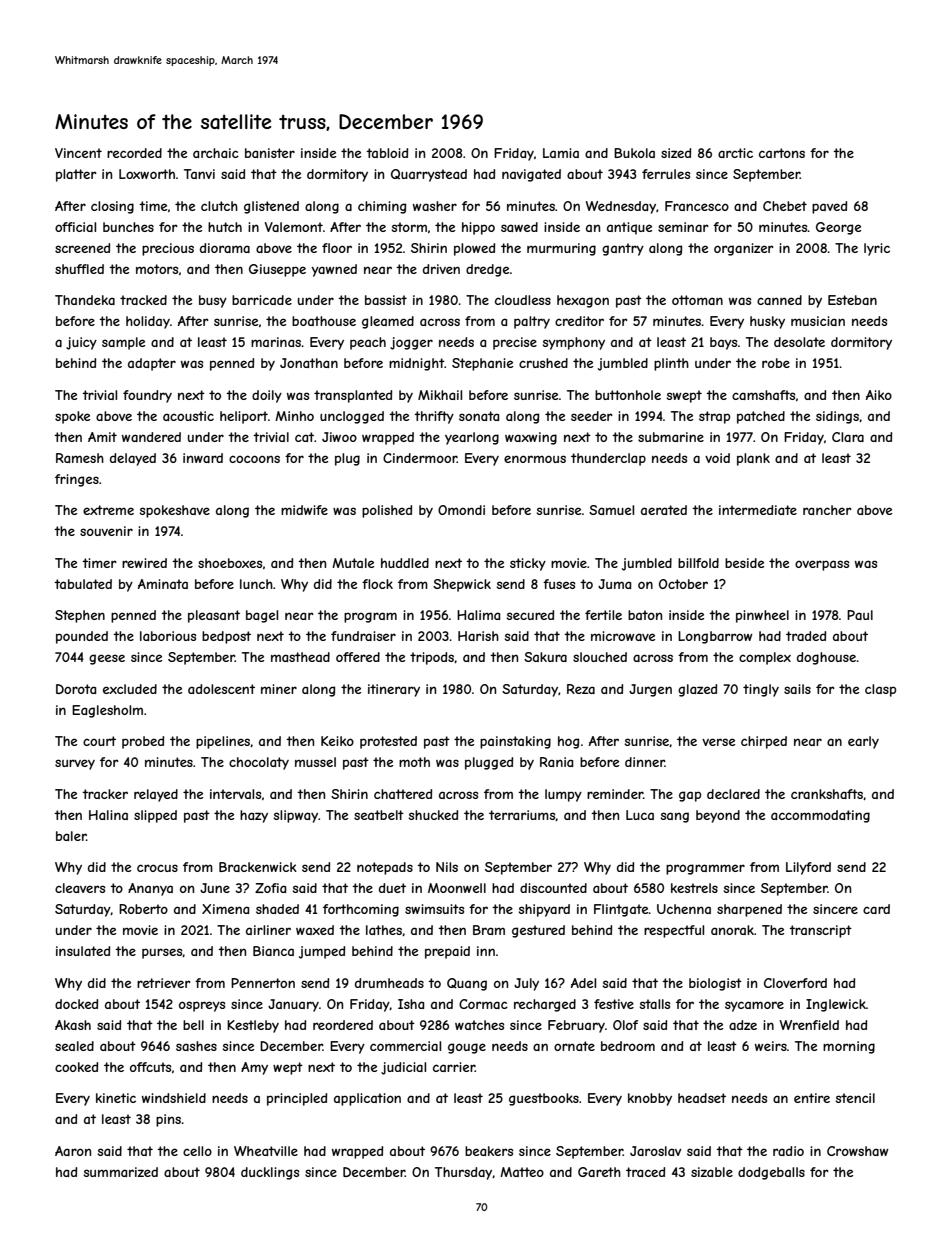 Image resolution: width=952 pixels, height=1233 pixels. What do you see at coordinates (387, 153) in the screenshot?
I see `tabloid` at bounding box center [387, 153].
